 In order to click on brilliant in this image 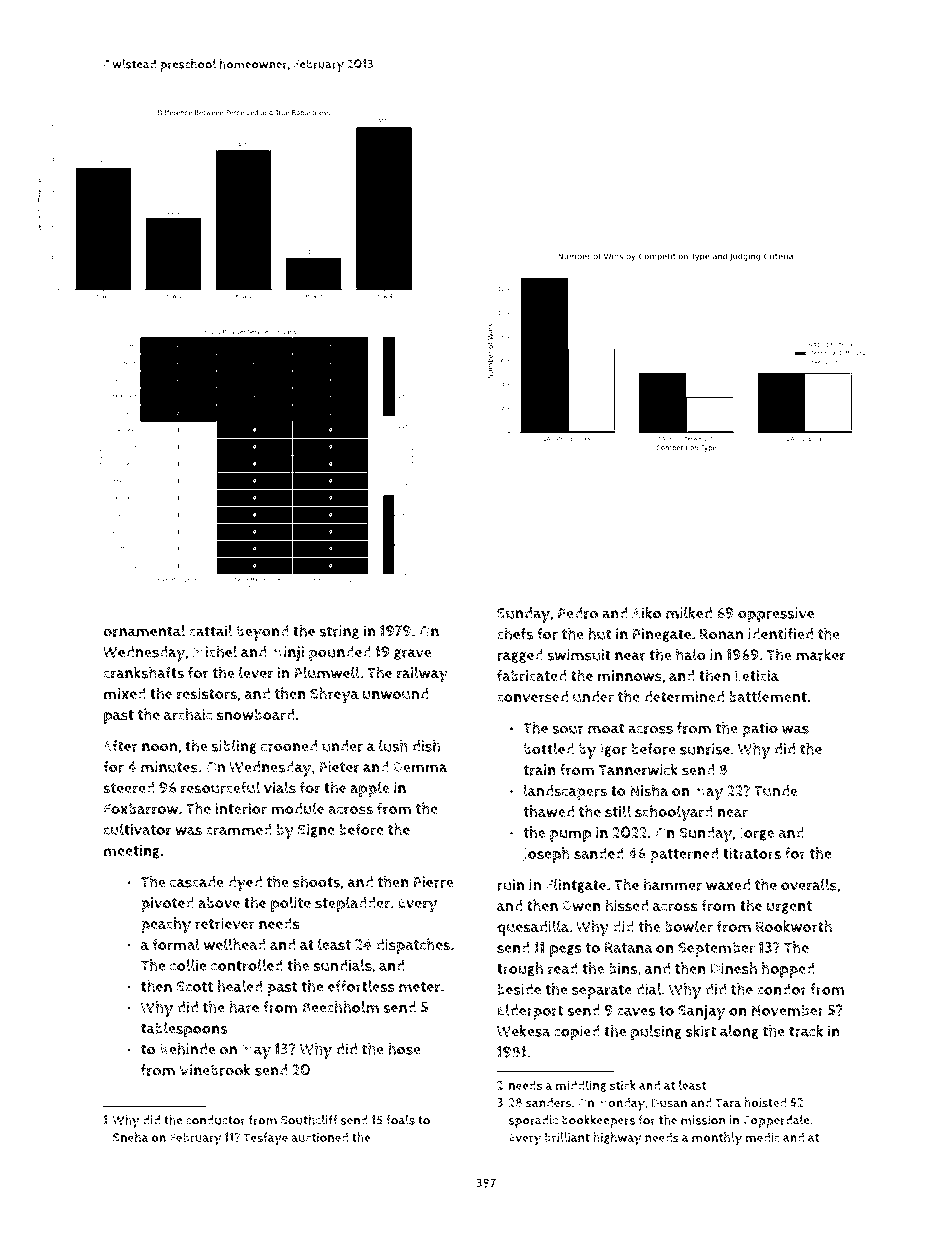, I will do `click(567, 1137)`.
